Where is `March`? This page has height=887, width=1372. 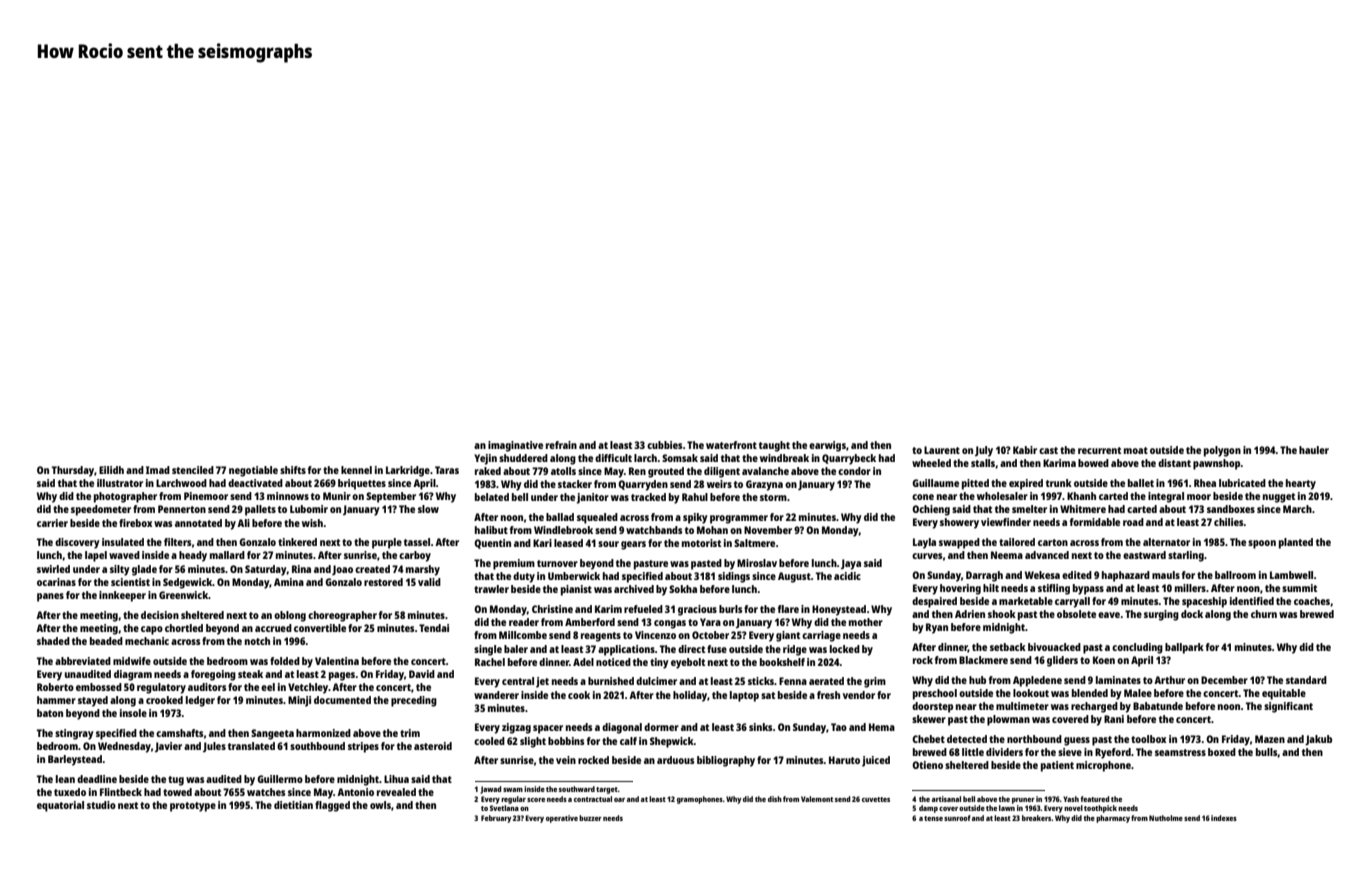
March is located at coordinates (1297, 509).
